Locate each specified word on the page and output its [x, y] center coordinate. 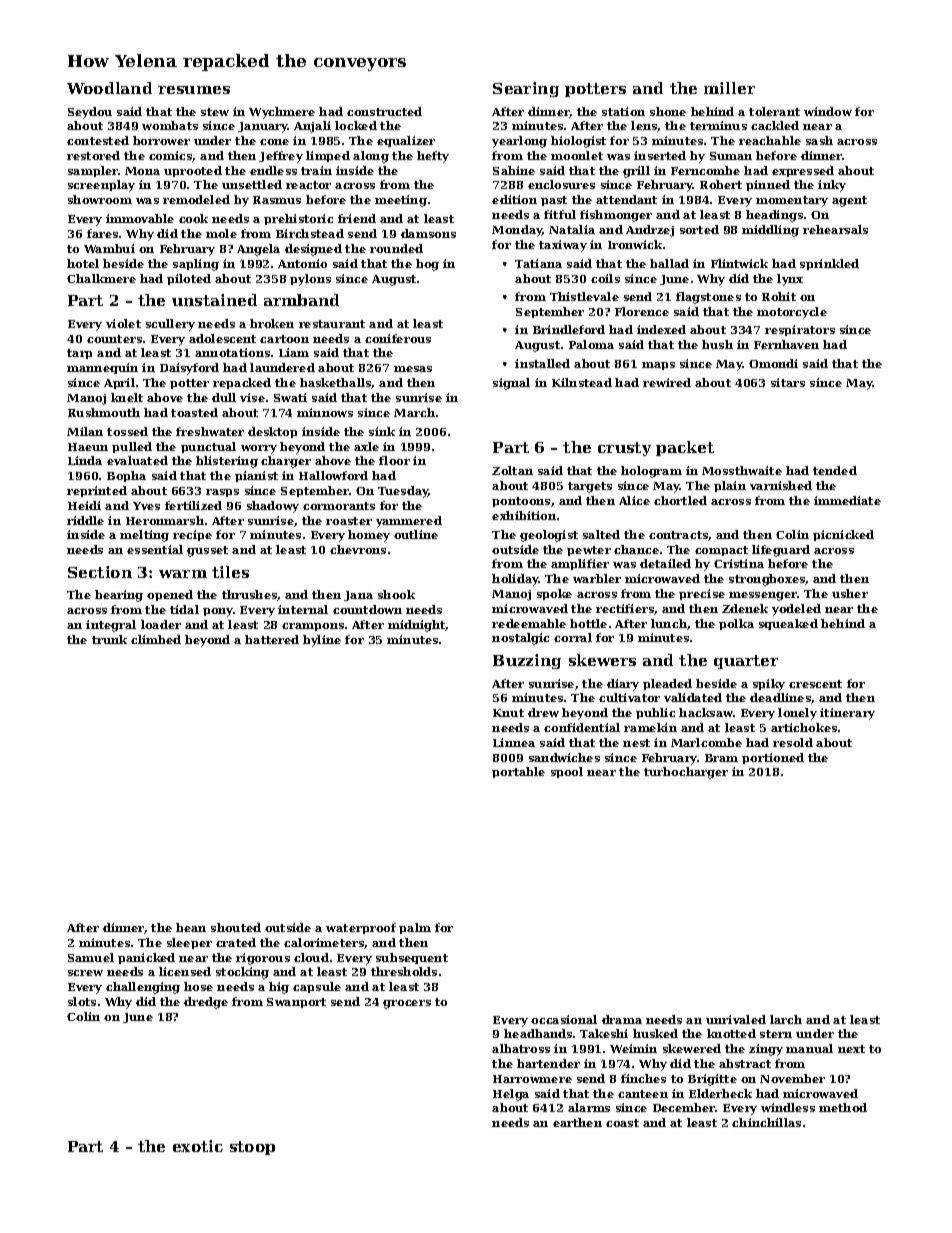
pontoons [521, 502]
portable [518, 772]
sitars [788, 382]
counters [114, 339]
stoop [252, 1148]
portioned [773, 758]
